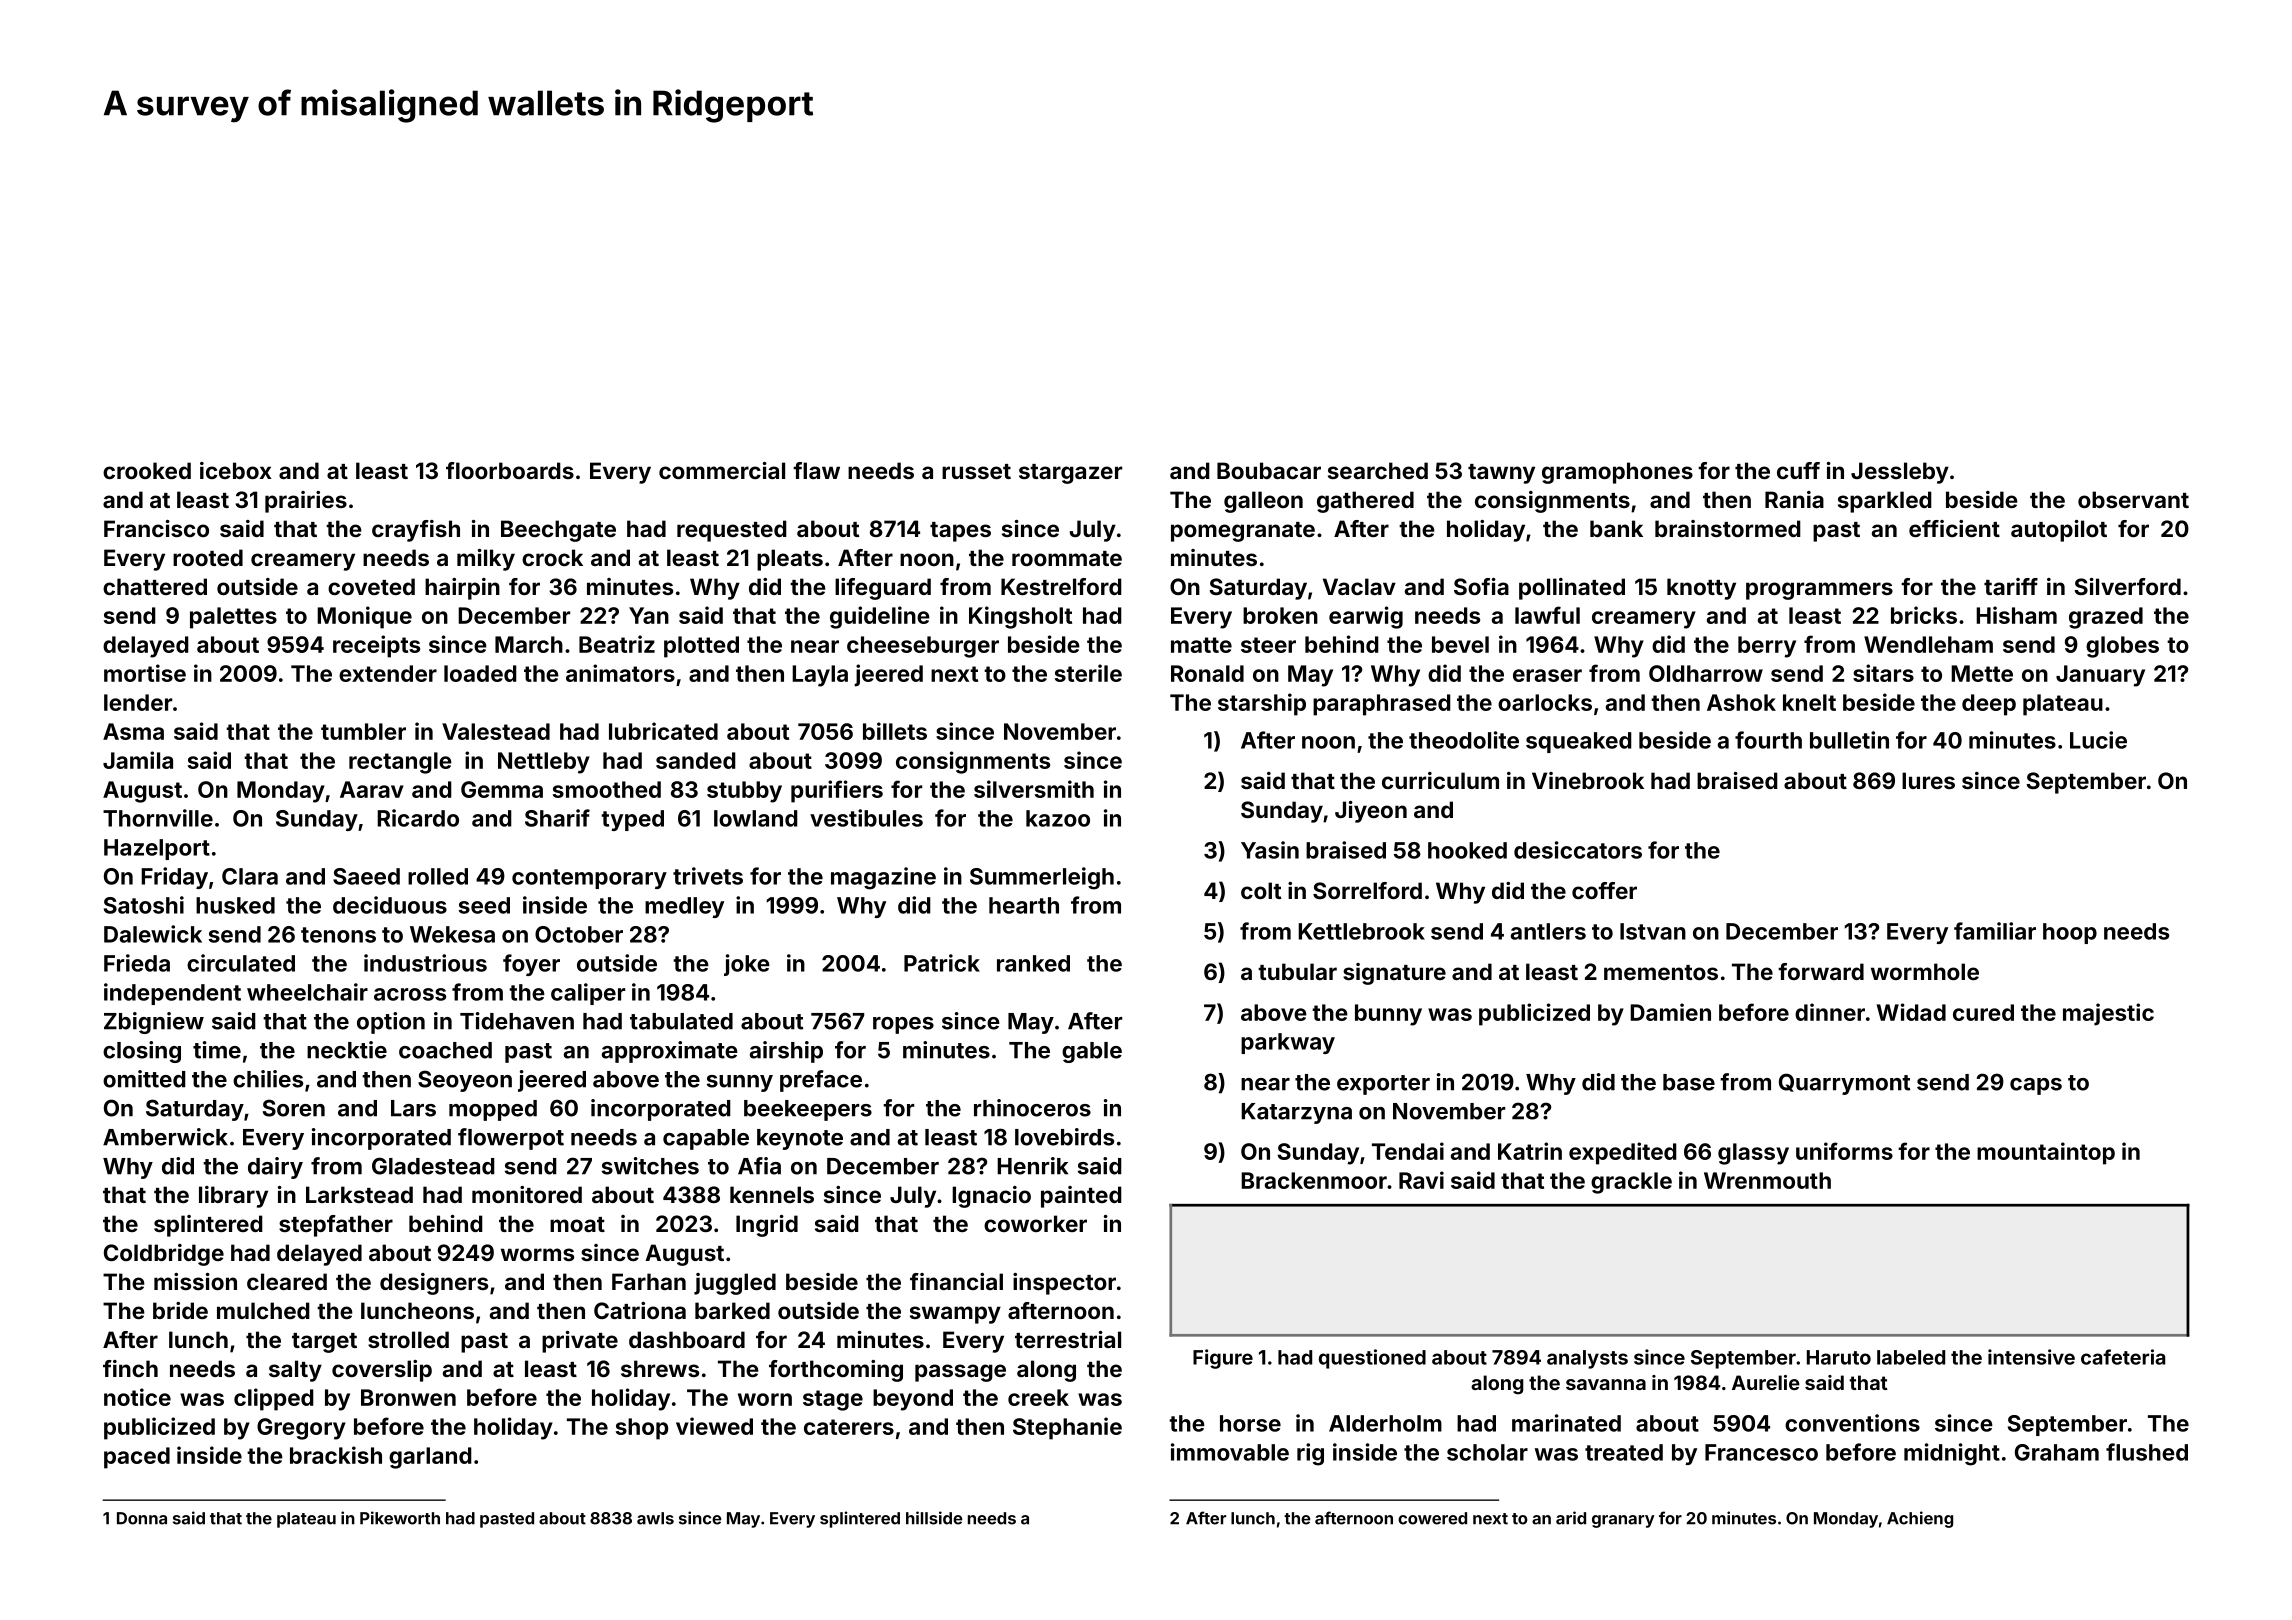 The height and width of the screenshot is (1620, 2292). I want to click on Donna, so click(142, 1518).
